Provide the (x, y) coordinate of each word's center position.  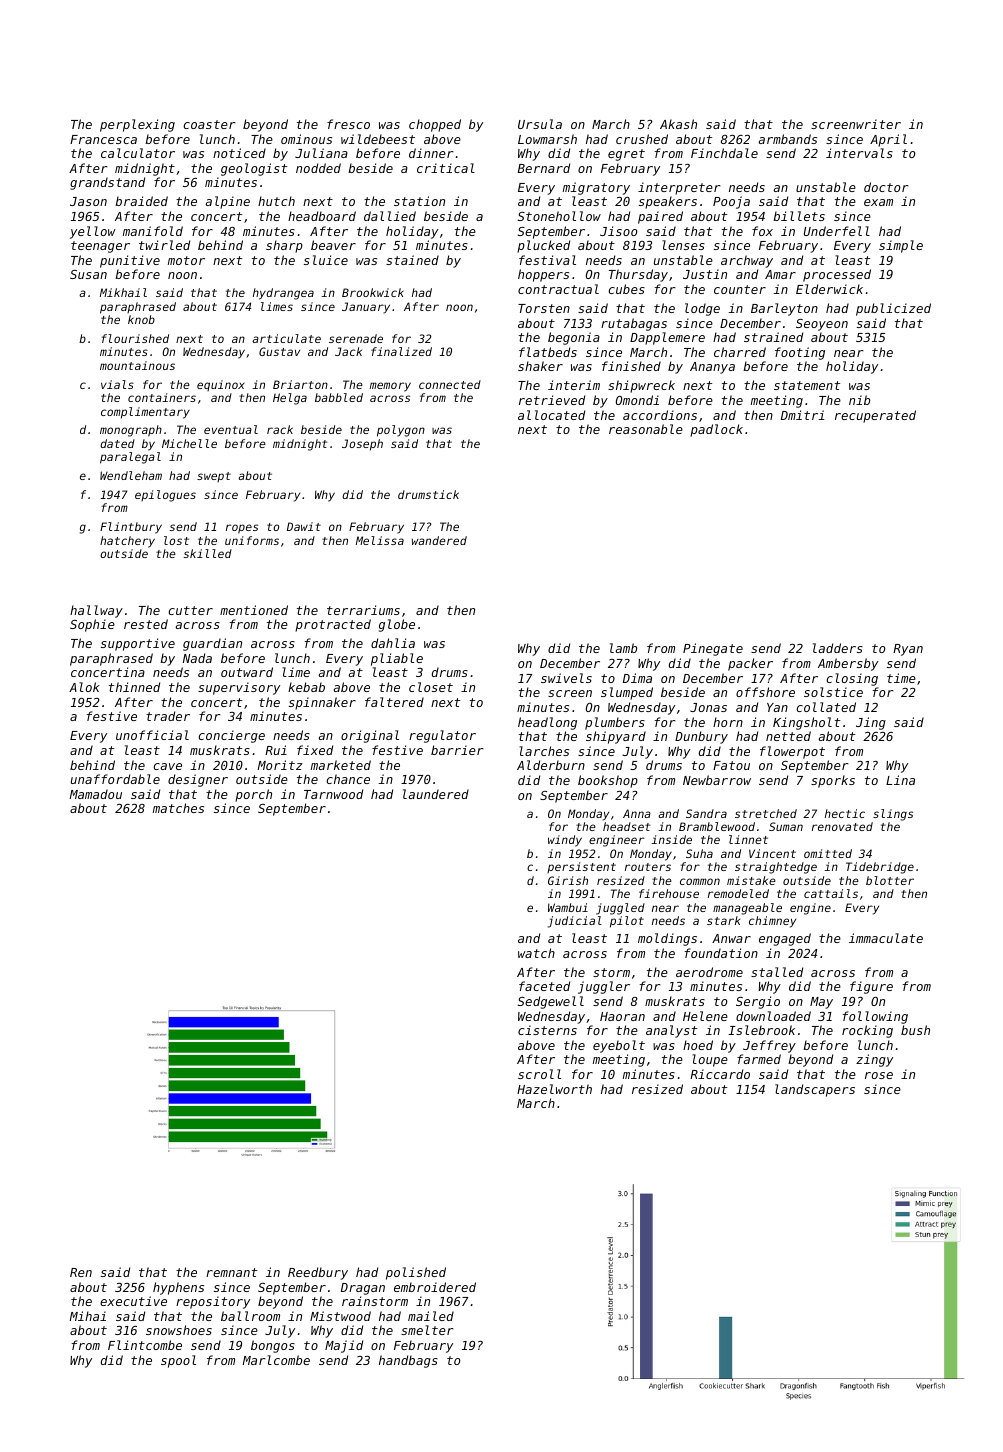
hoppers (543, 275)
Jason (88, 201)
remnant (231, 1272)
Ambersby (848, 664)
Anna (637, 813)
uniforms (252, 540)
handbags (408, 1361)
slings (893, 815)
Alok (84, 687)
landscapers (815, 1090)
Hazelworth (554, 1089)
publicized (893, 309)
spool (178, 1361)
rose (879, 1075)
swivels (566, 678)
